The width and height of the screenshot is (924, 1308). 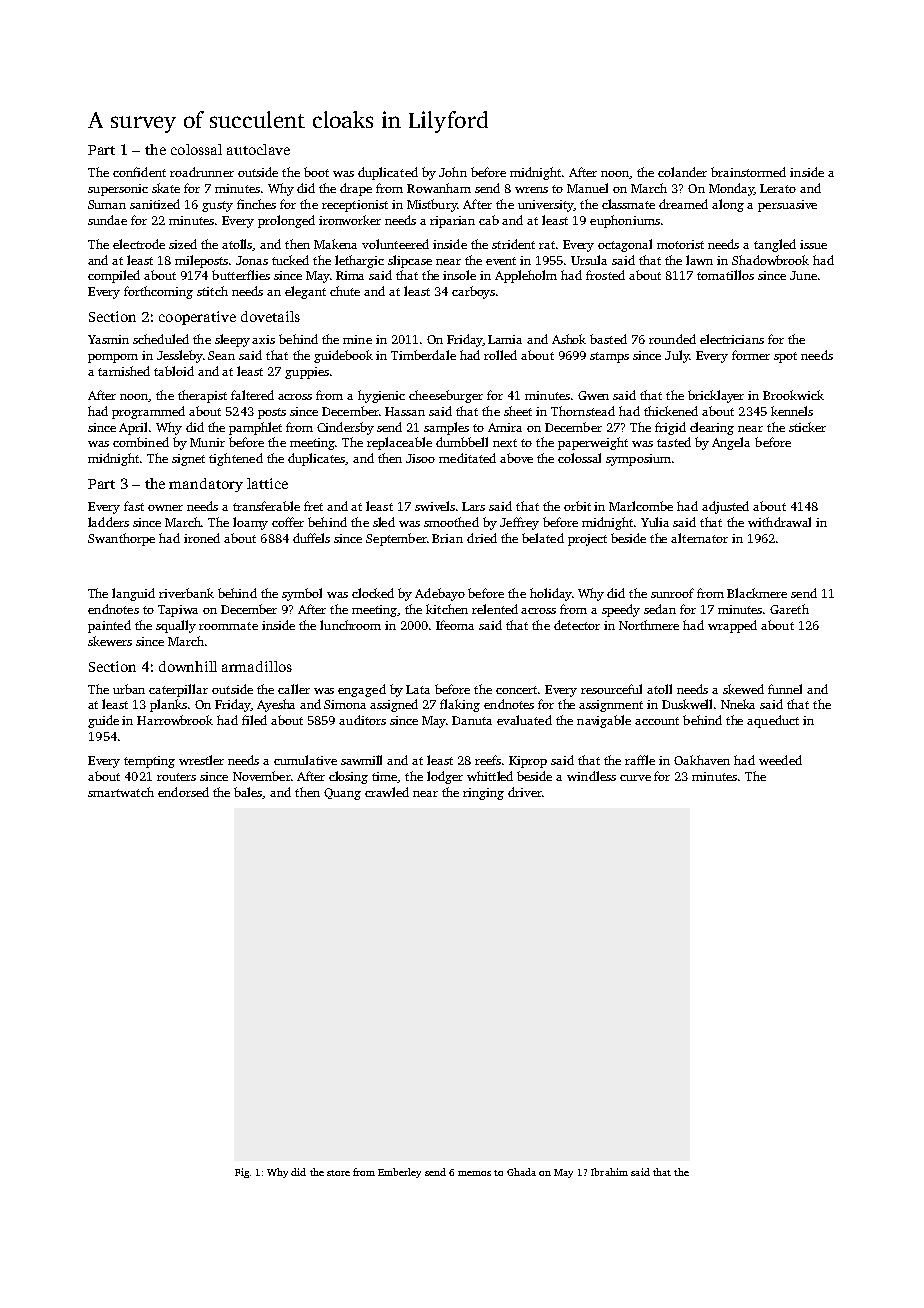 What do you see at coordinates (255, 428) in the screenshot?
I see `pamphlet` at bounding box center [255, 428].
